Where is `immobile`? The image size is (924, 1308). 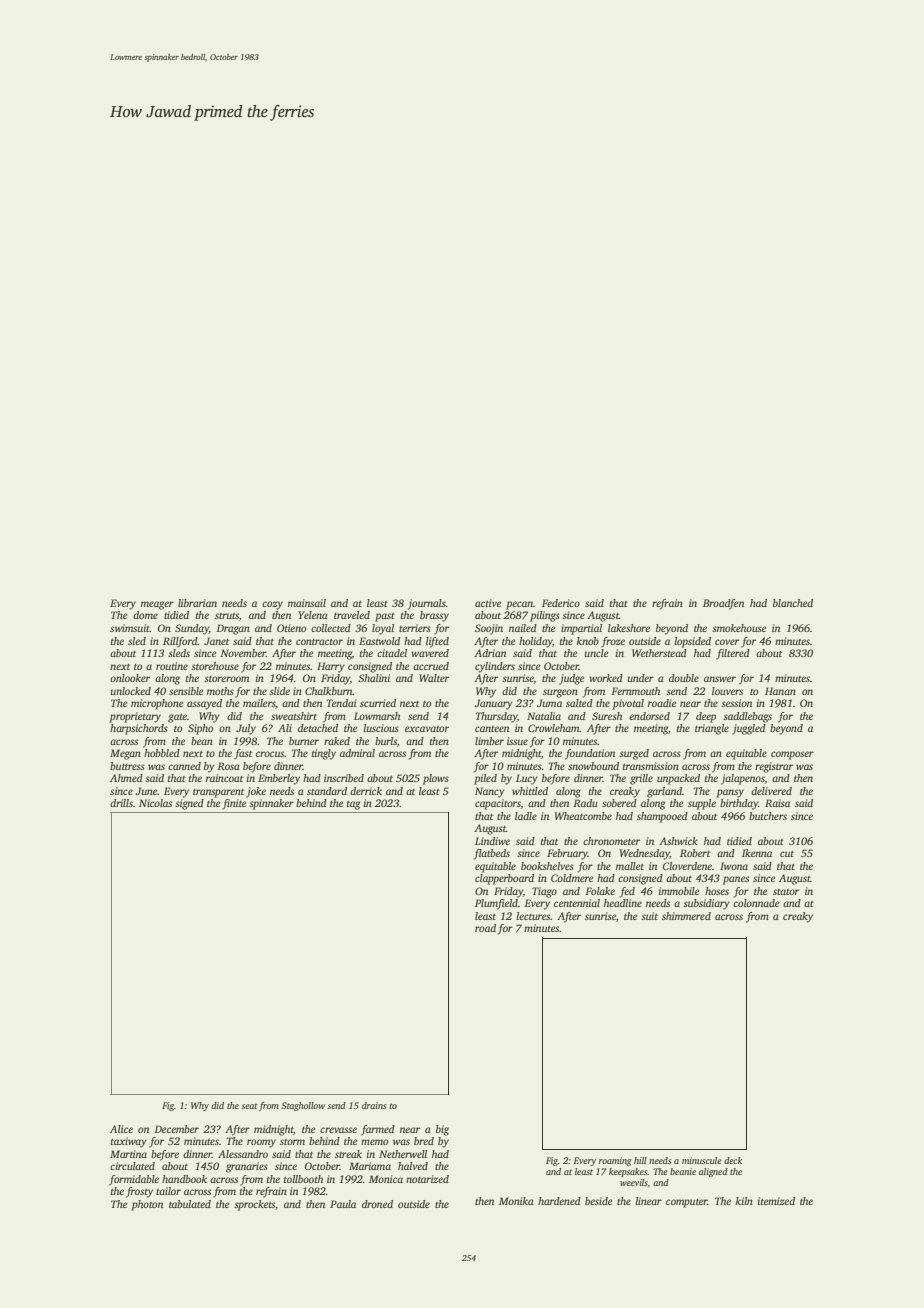
immobile is located at coordinates (679, 891).
